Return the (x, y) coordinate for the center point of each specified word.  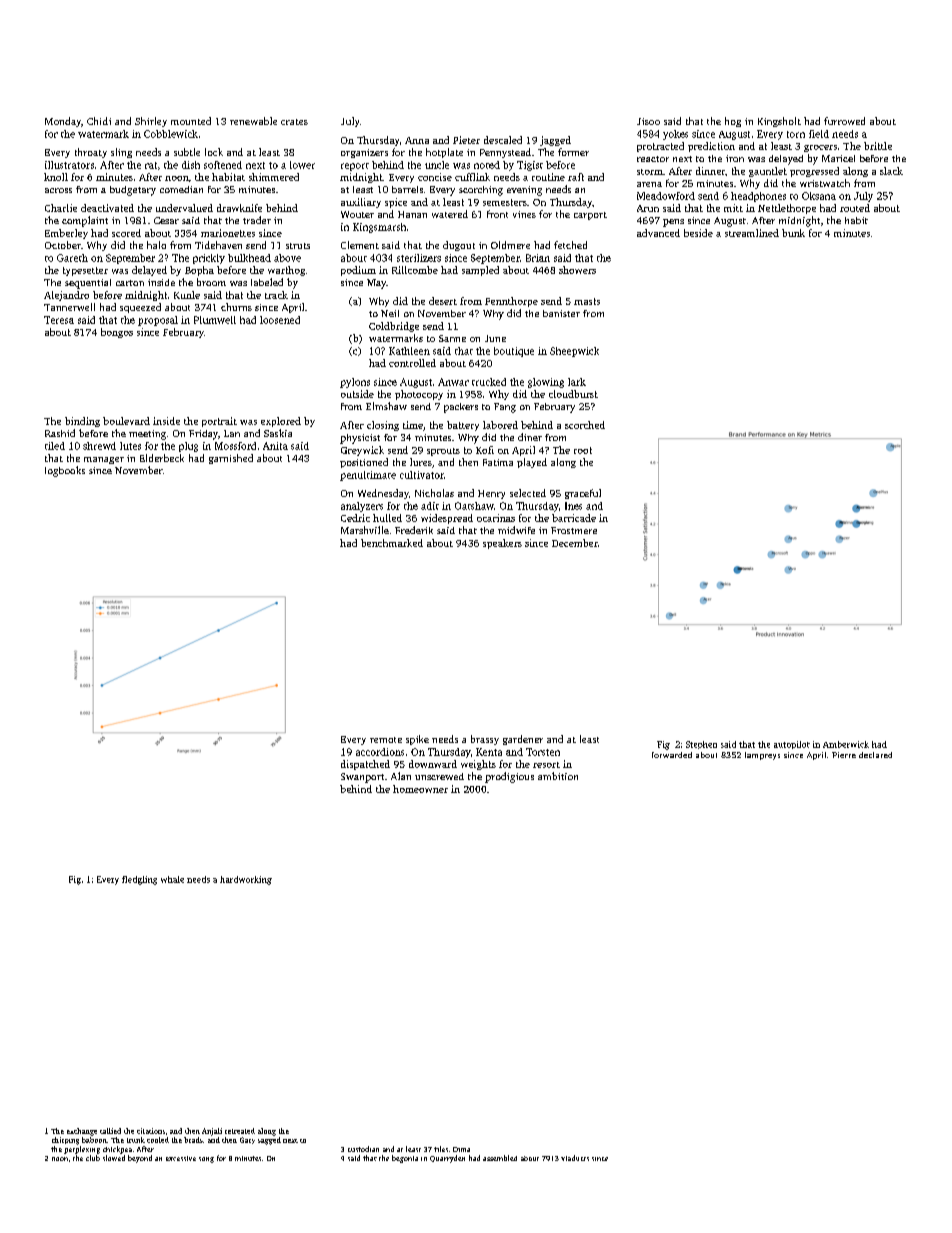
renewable (253, 121)
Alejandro (66, 296)
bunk (793, 233)
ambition (558, 776)
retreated (240, 1131)
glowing (546, 383)
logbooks (65, 471)
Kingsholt (779, 122)
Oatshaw (474, 506)
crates (294, 122)
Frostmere (574, 530)
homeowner (420, 789)
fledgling (139, 880)
